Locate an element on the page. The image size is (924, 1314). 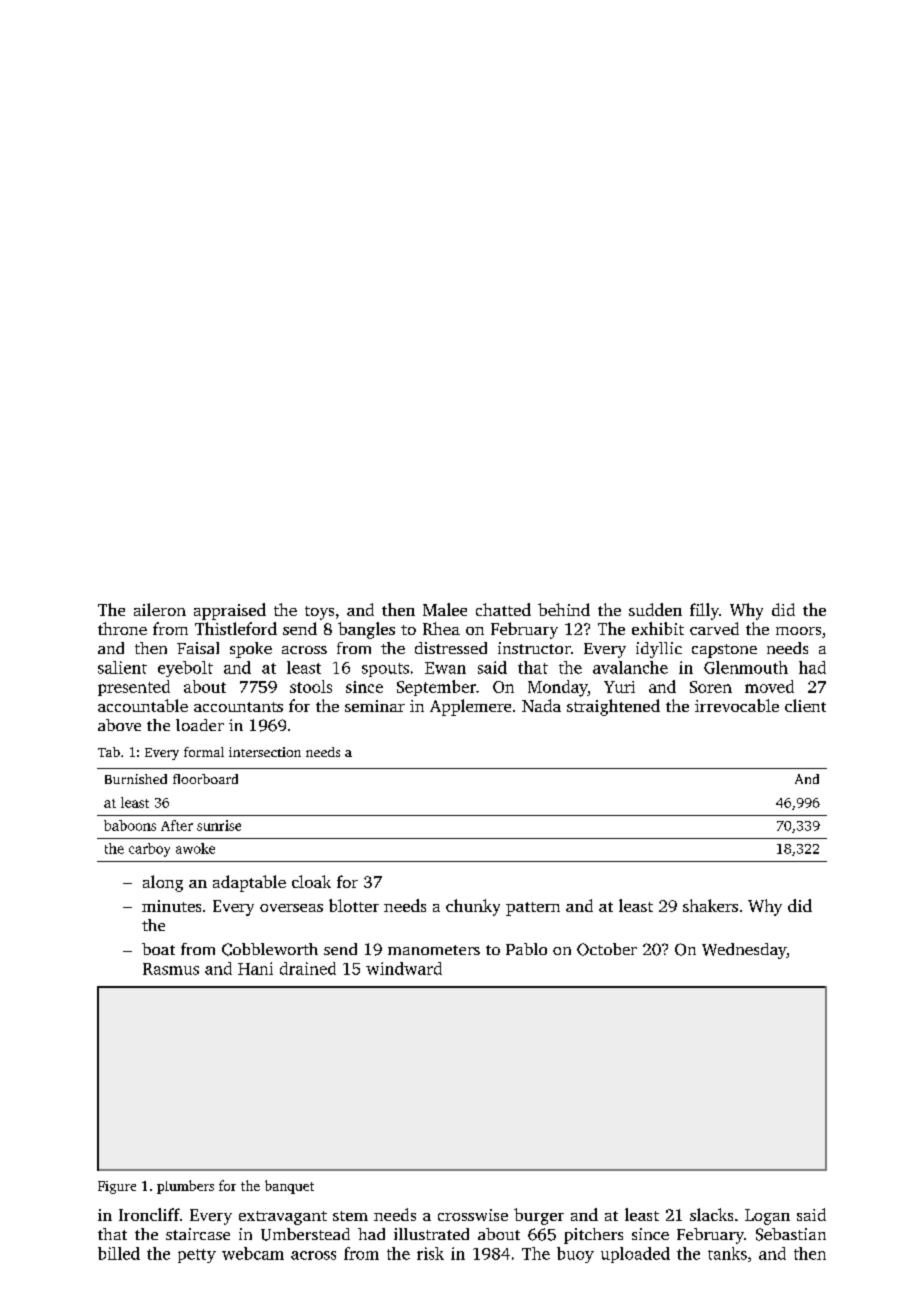
Logan is located at coordinates (767, 1217).
